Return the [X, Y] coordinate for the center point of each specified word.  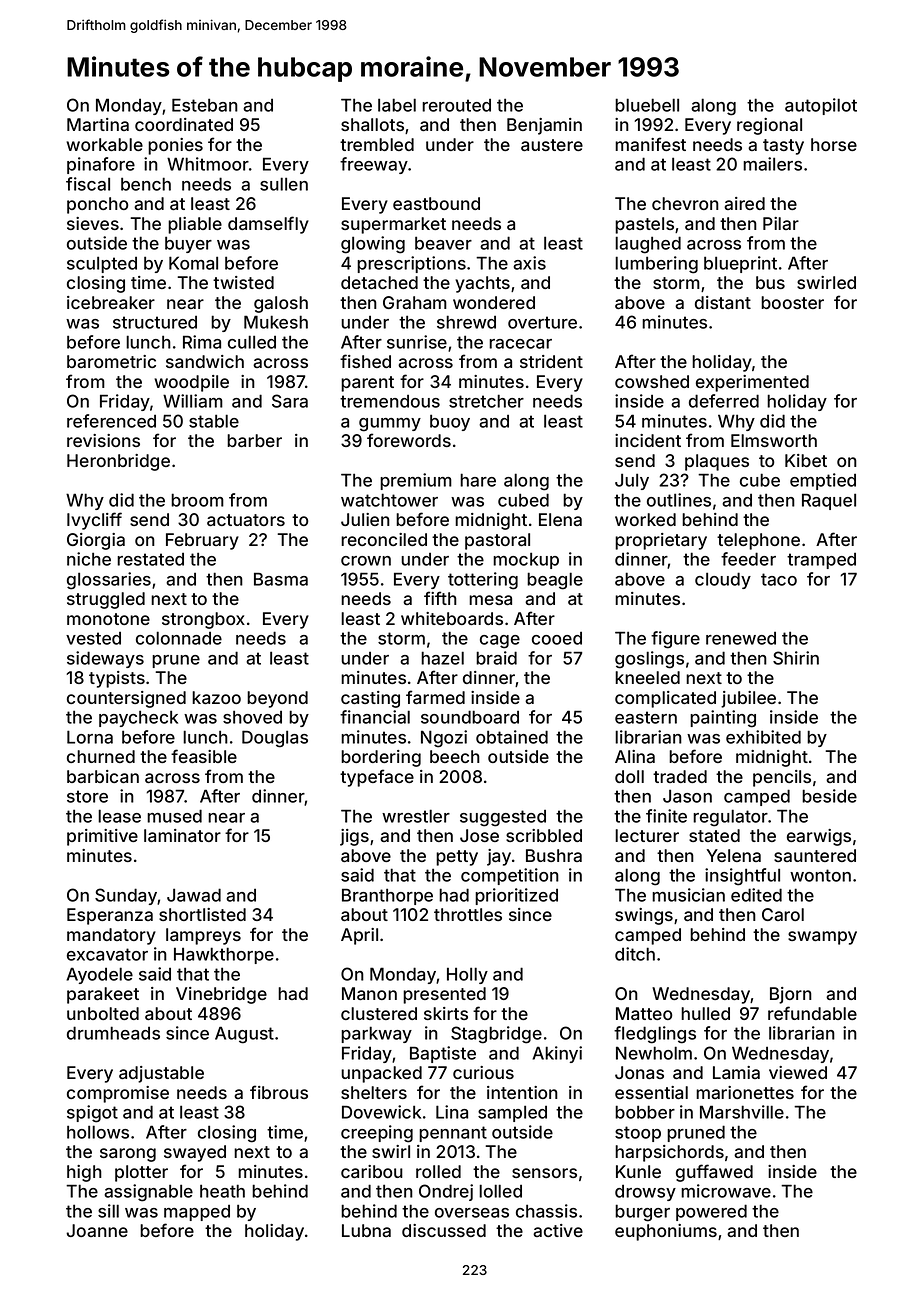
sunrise [417, 342]
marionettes [745, 1092]
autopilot [821, 106]
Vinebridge [221, 995]
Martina [98, 124]
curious [483, 1072]
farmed [435, 697]
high [84, 1173]
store [87, 796]
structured [155, 322]
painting [723, 719]
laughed [648, 245]
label [397, 105]
